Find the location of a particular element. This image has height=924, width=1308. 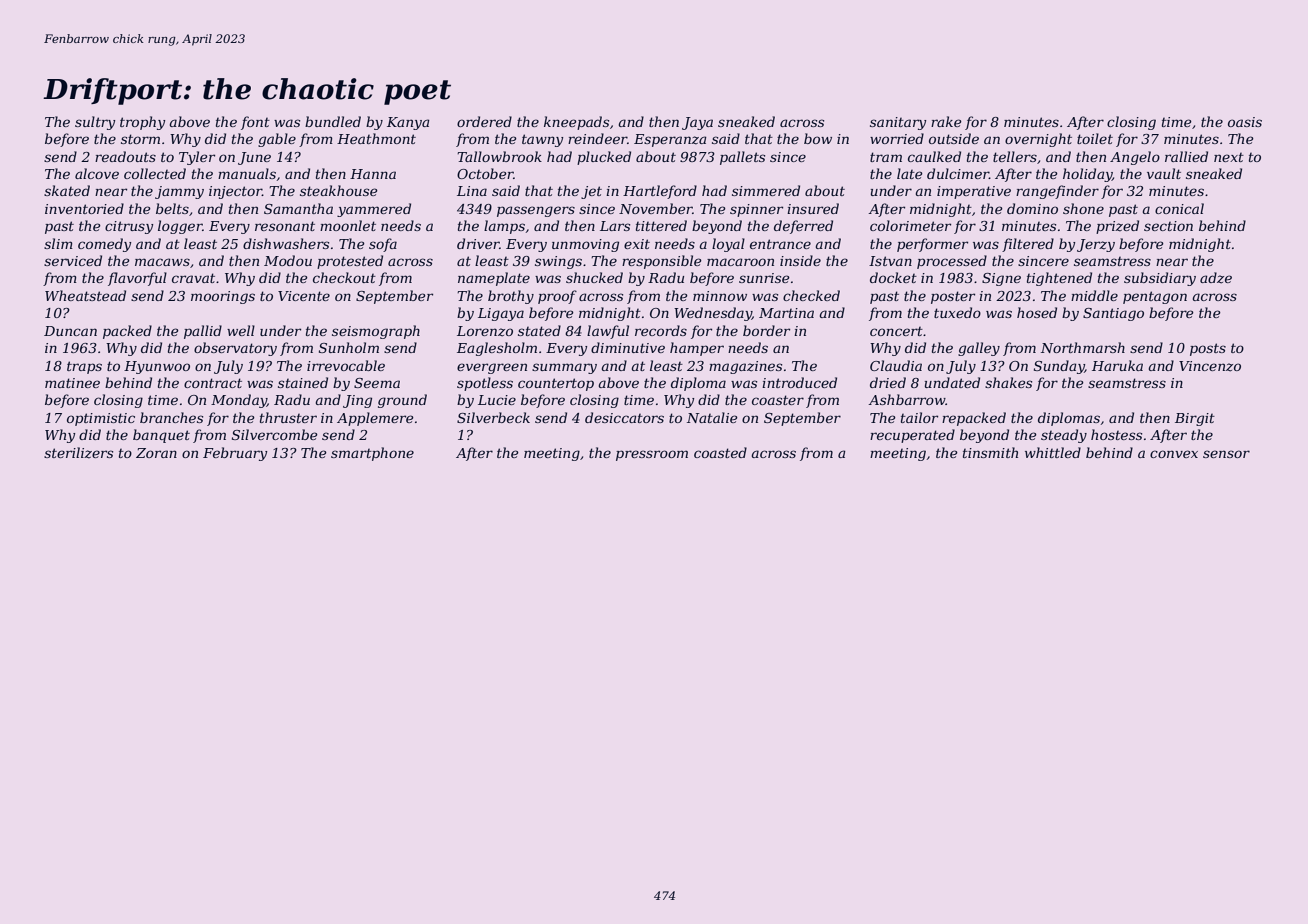

pallid is located at coordinates (203, 332).
